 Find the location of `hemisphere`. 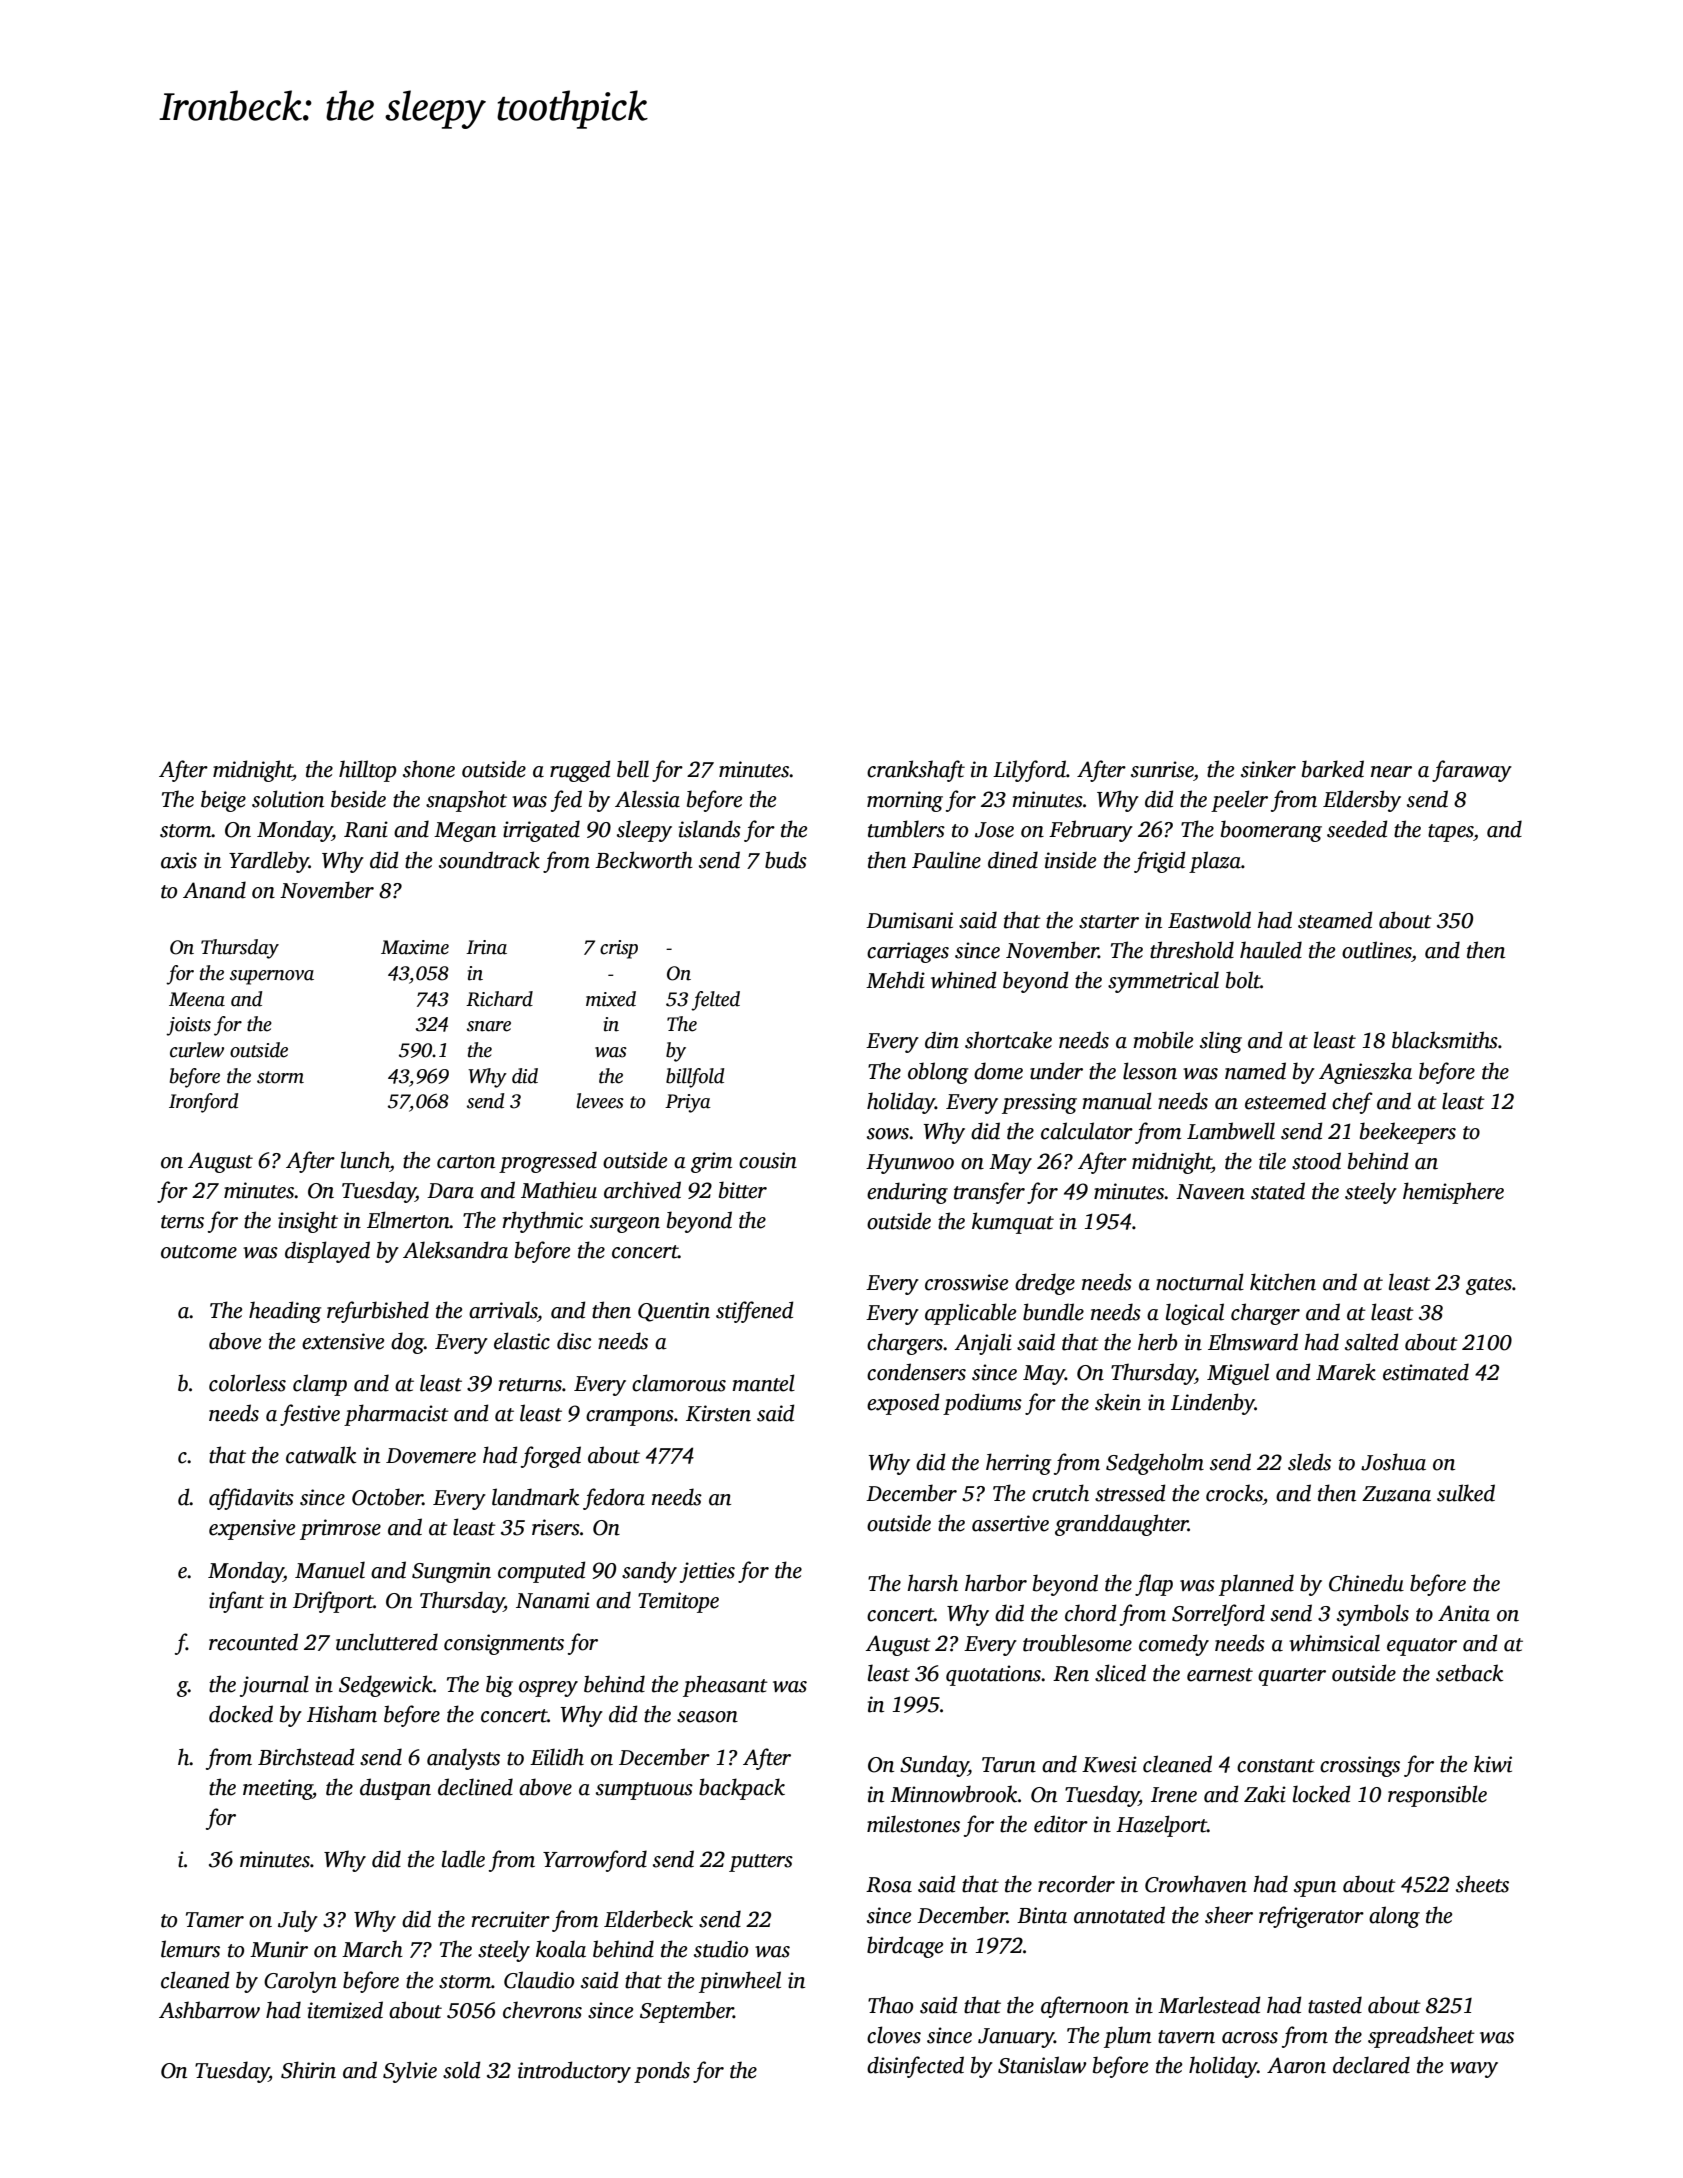

hemisphere is located at coordinates (1453, 1193).
